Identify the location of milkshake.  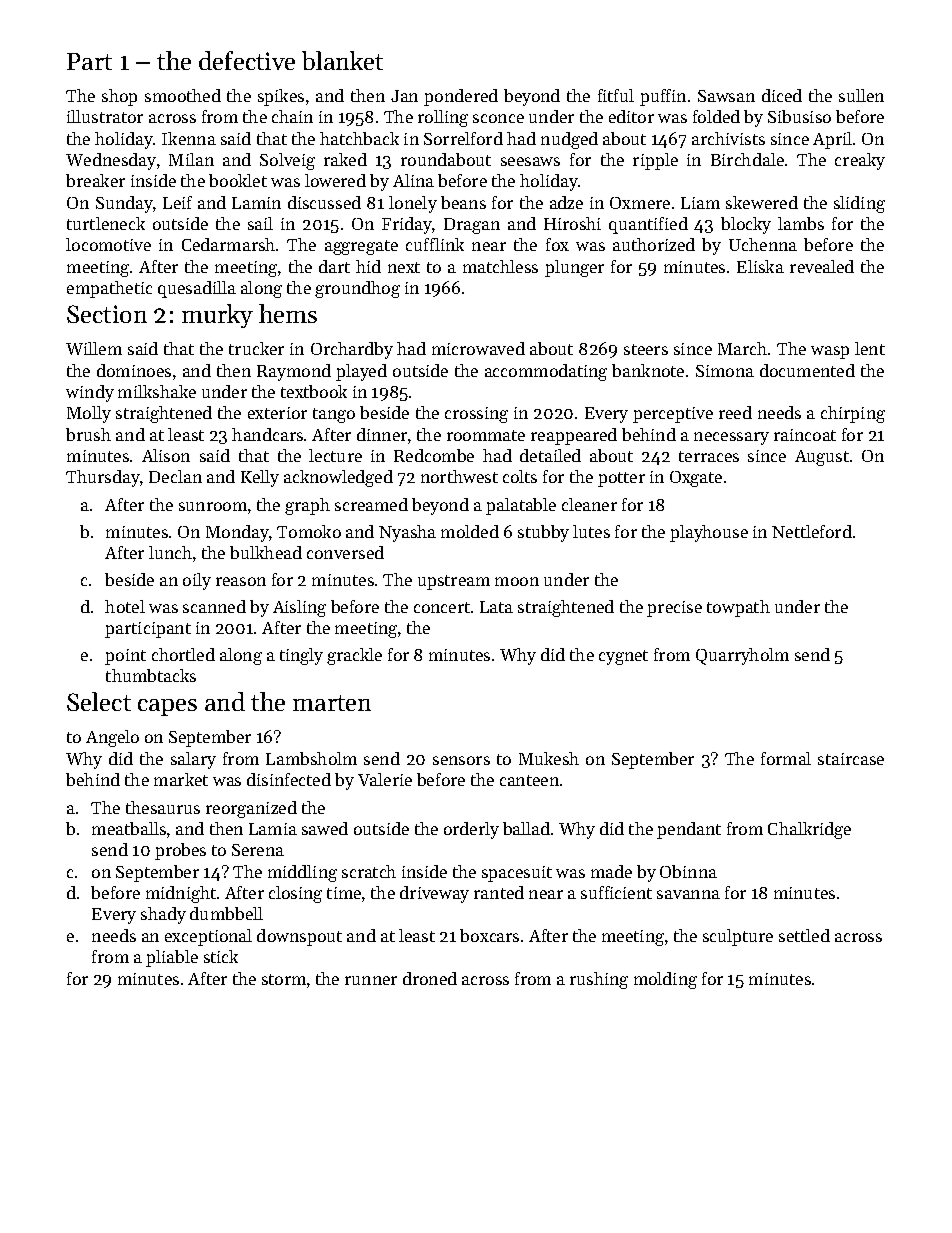
(157, 391).
